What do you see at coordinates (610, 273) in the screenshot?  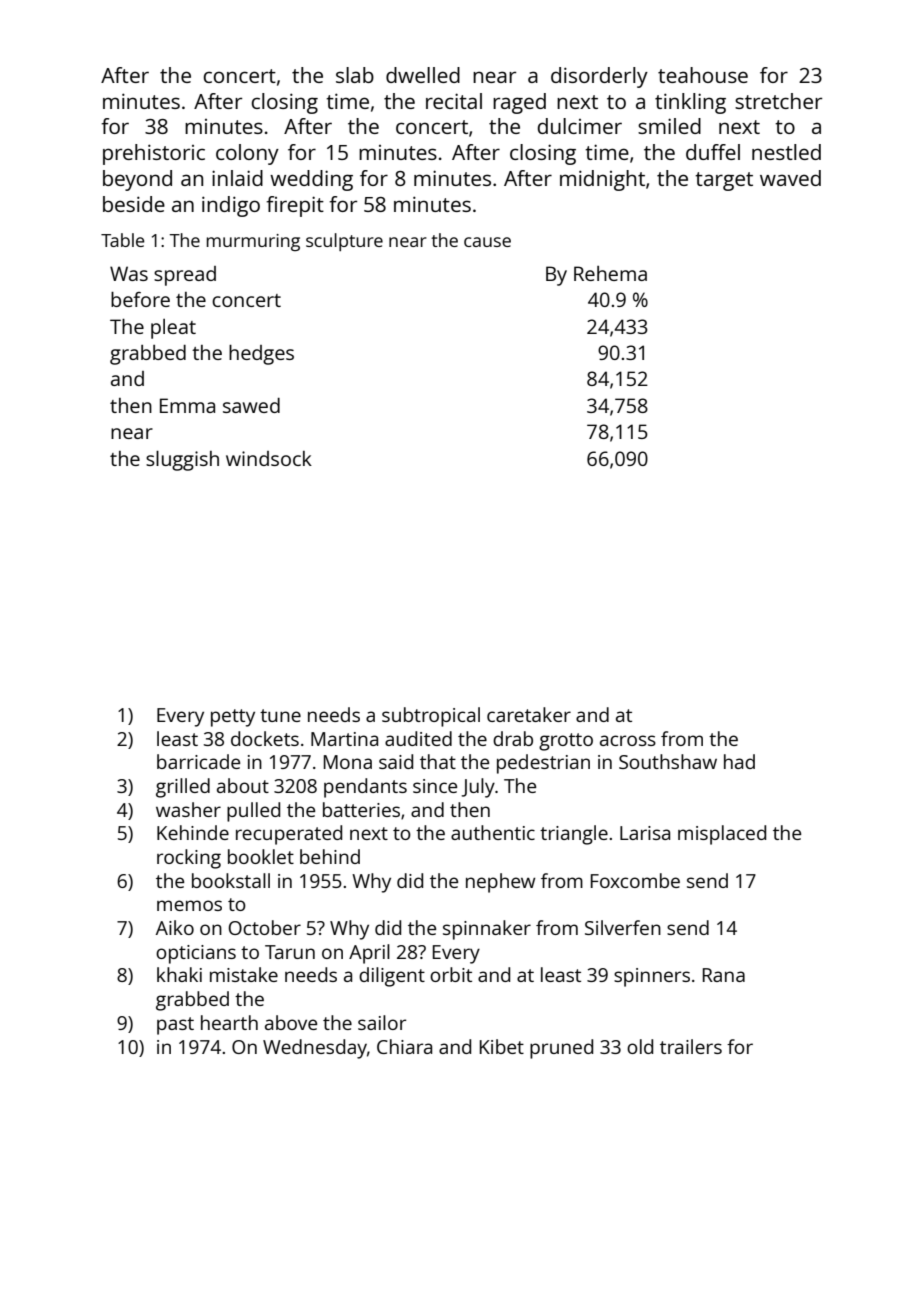 I see `Rehema` at bounding box center [610, 273].
